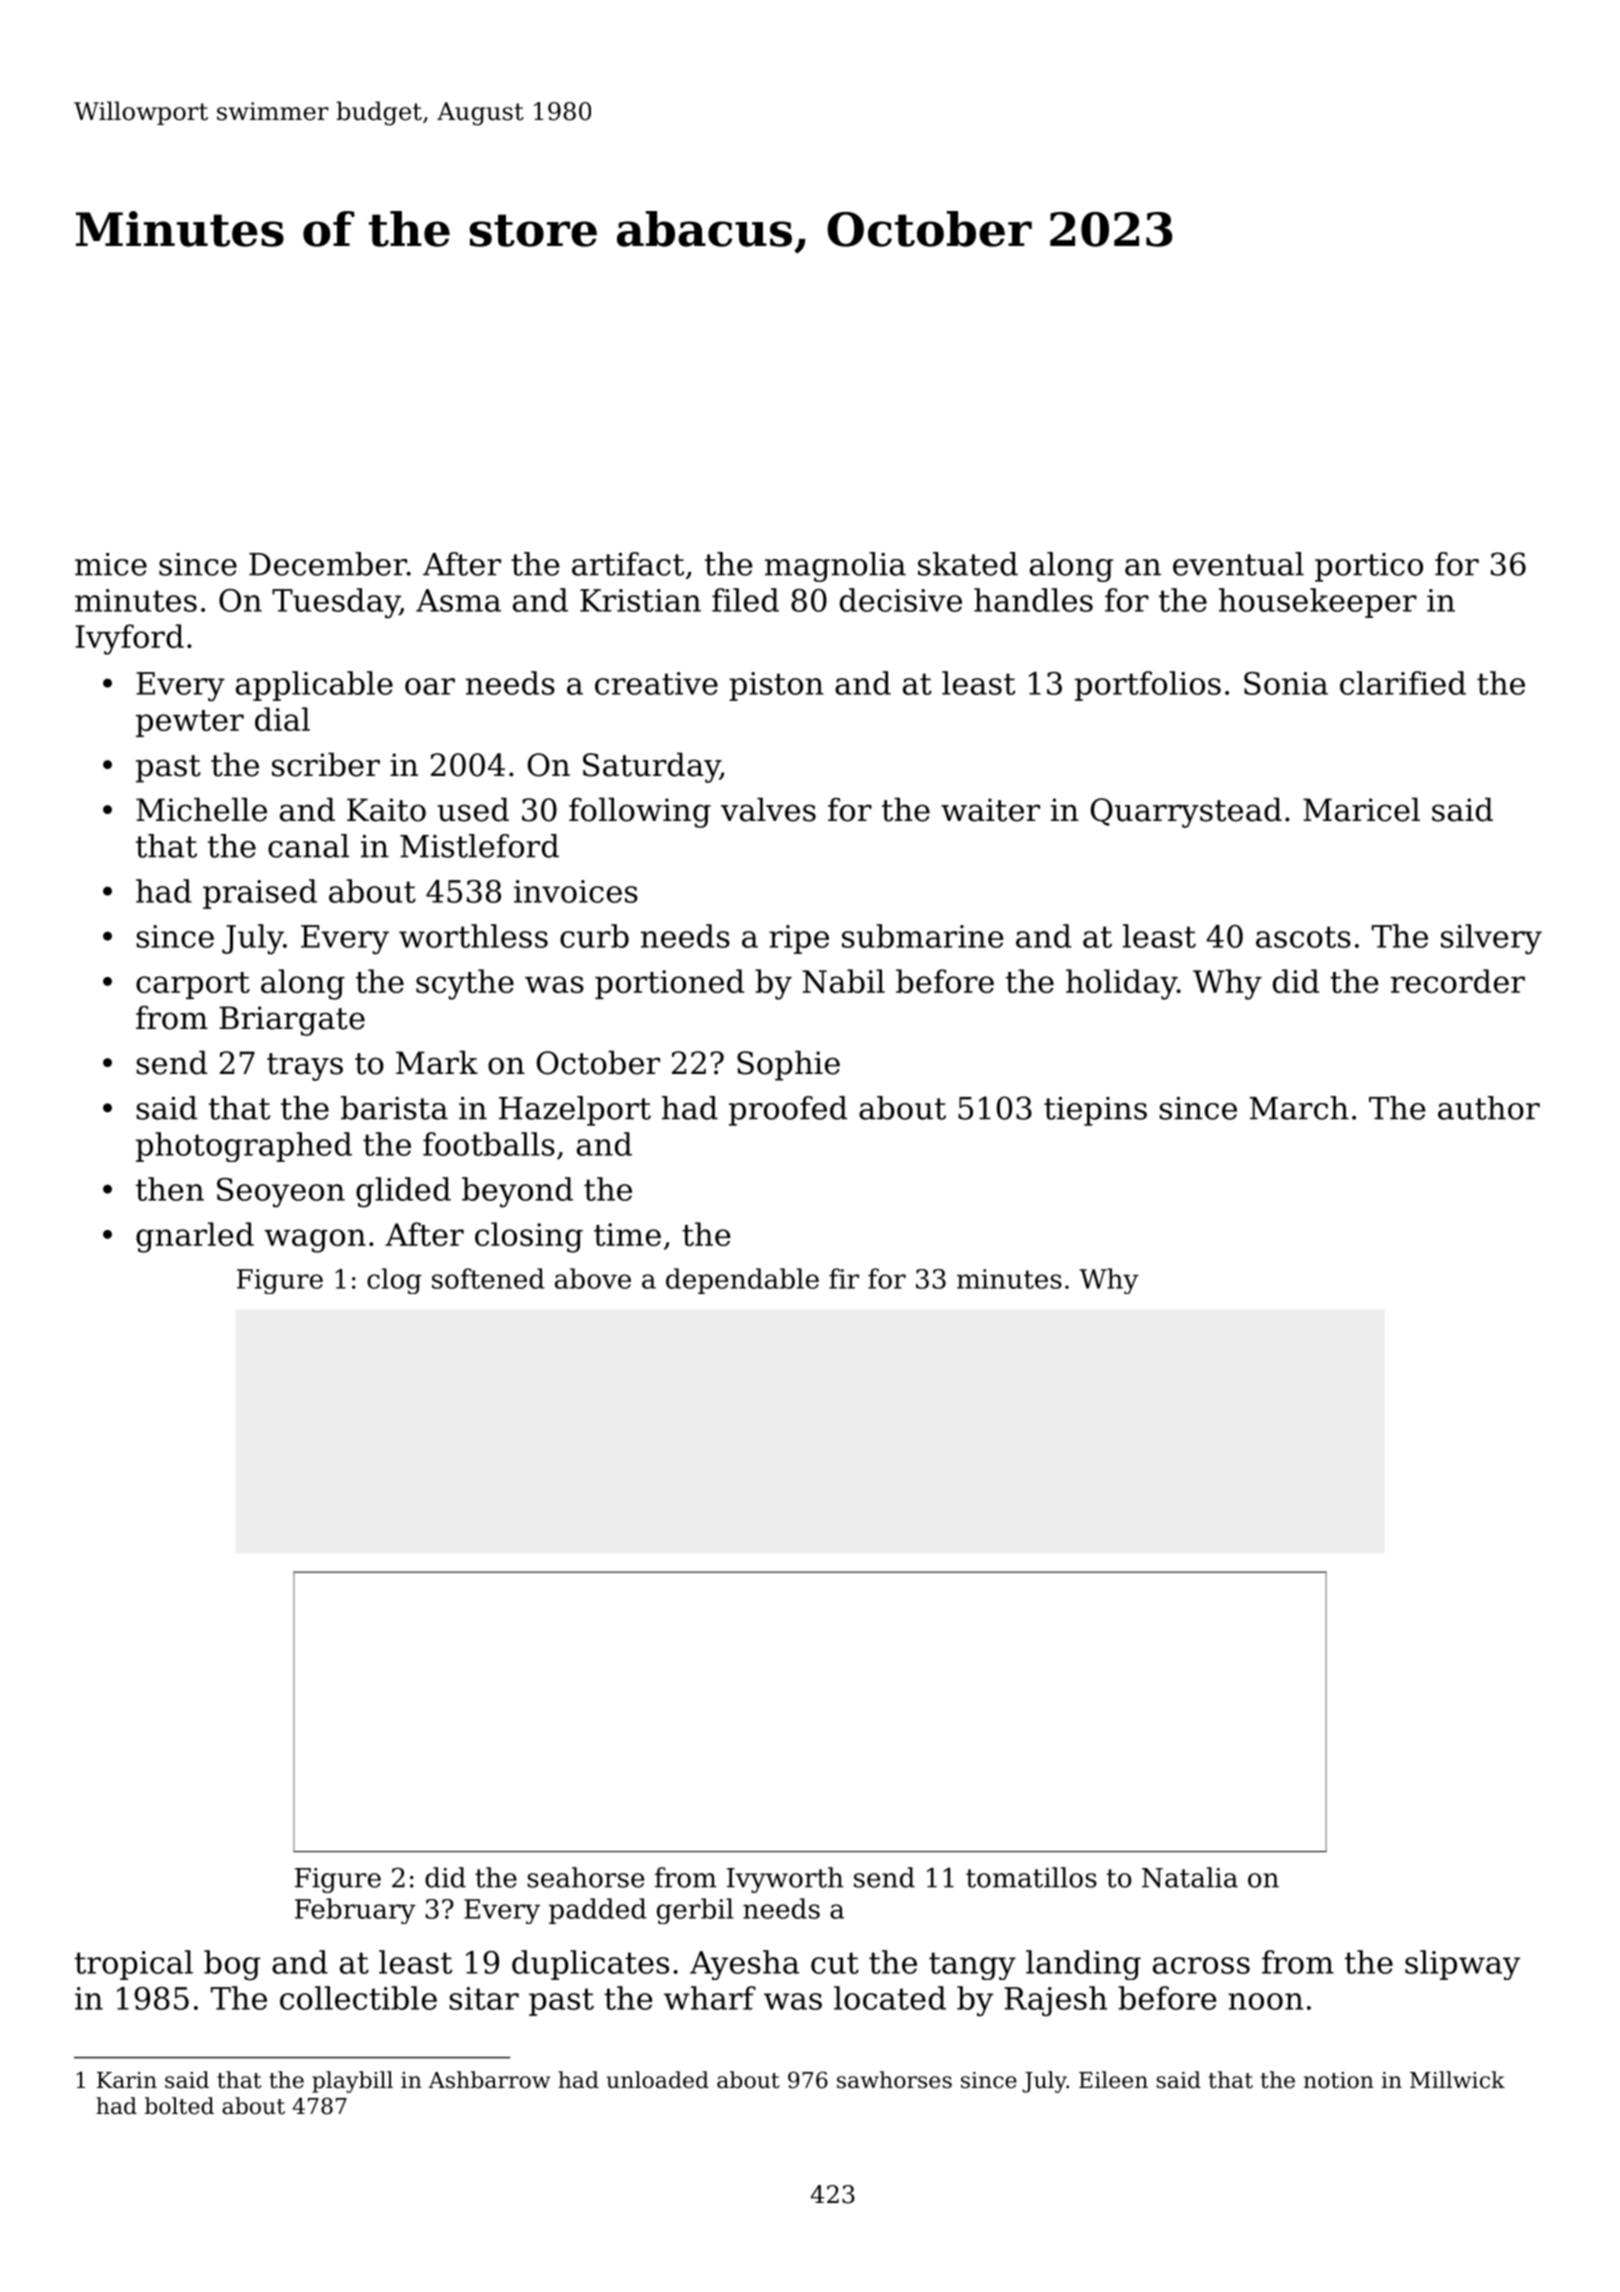 The width and height of the screenshot is (1620, 2292). What do you see at coordinates (628, 564) in the screenshot?
I see `artifact` at bounding box center [628, 564].
